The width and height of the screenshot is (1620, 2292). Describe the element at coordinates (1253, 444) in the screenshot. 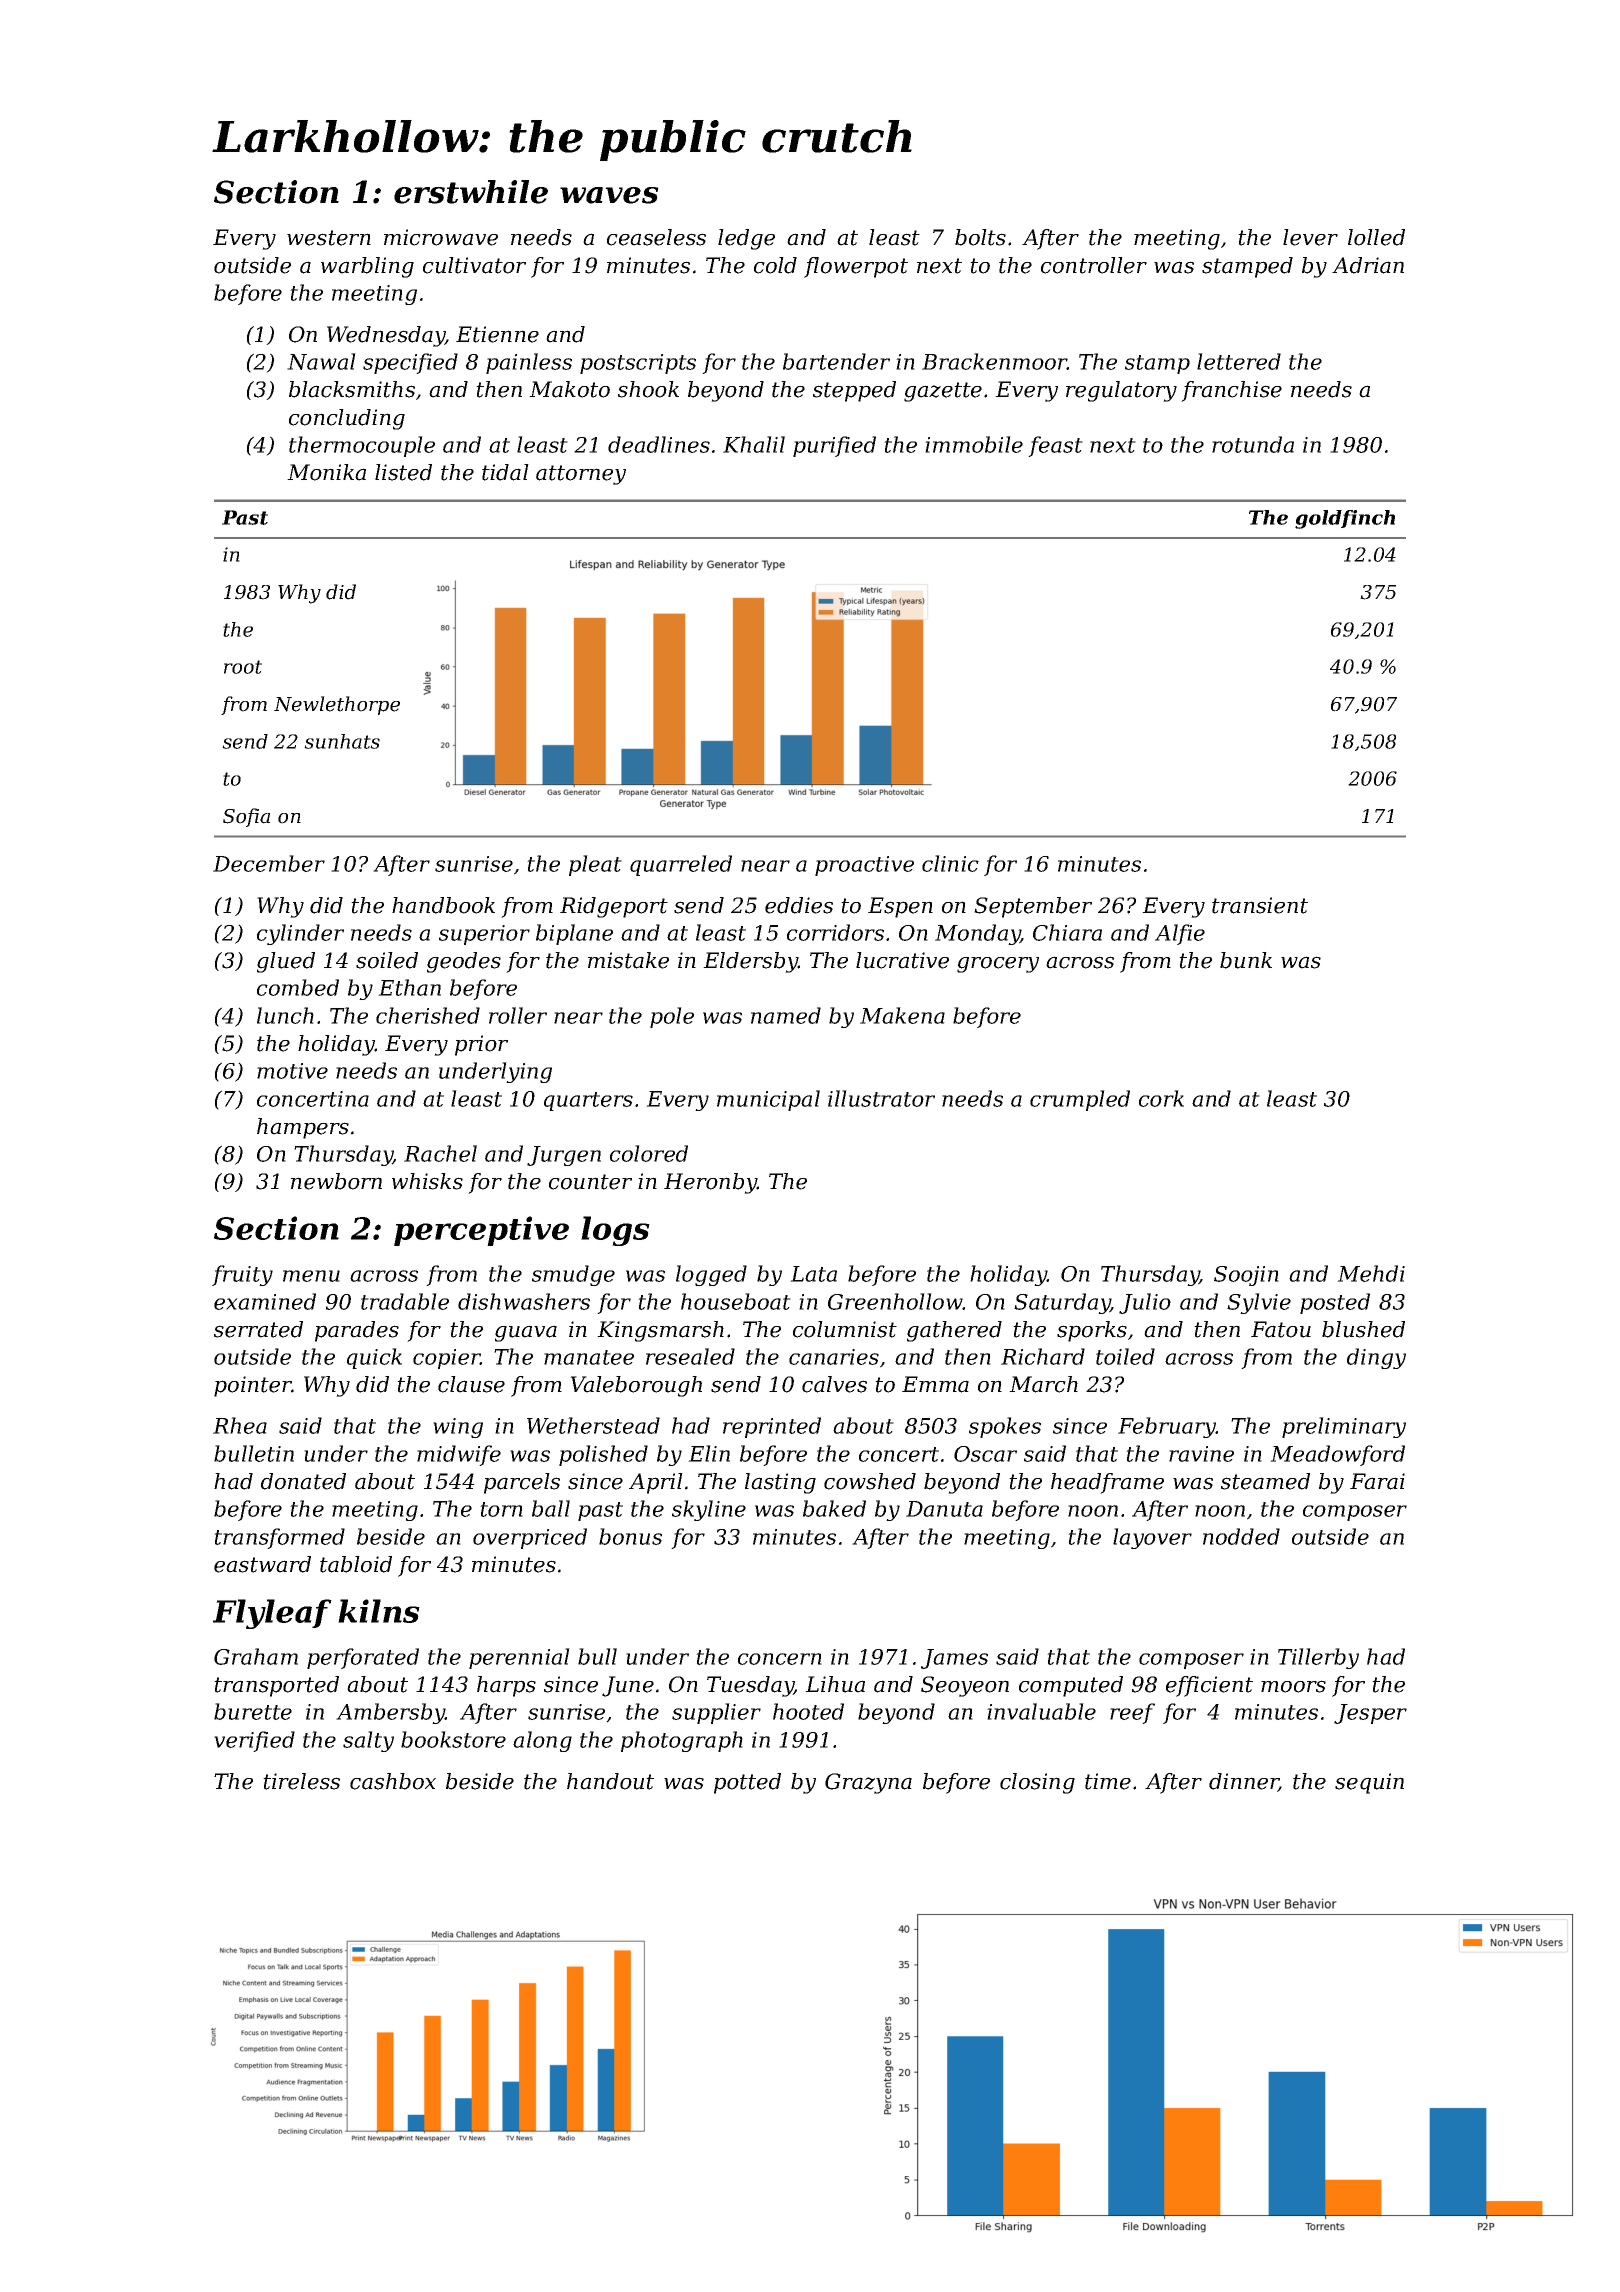

I see `rotunda` at that location.
